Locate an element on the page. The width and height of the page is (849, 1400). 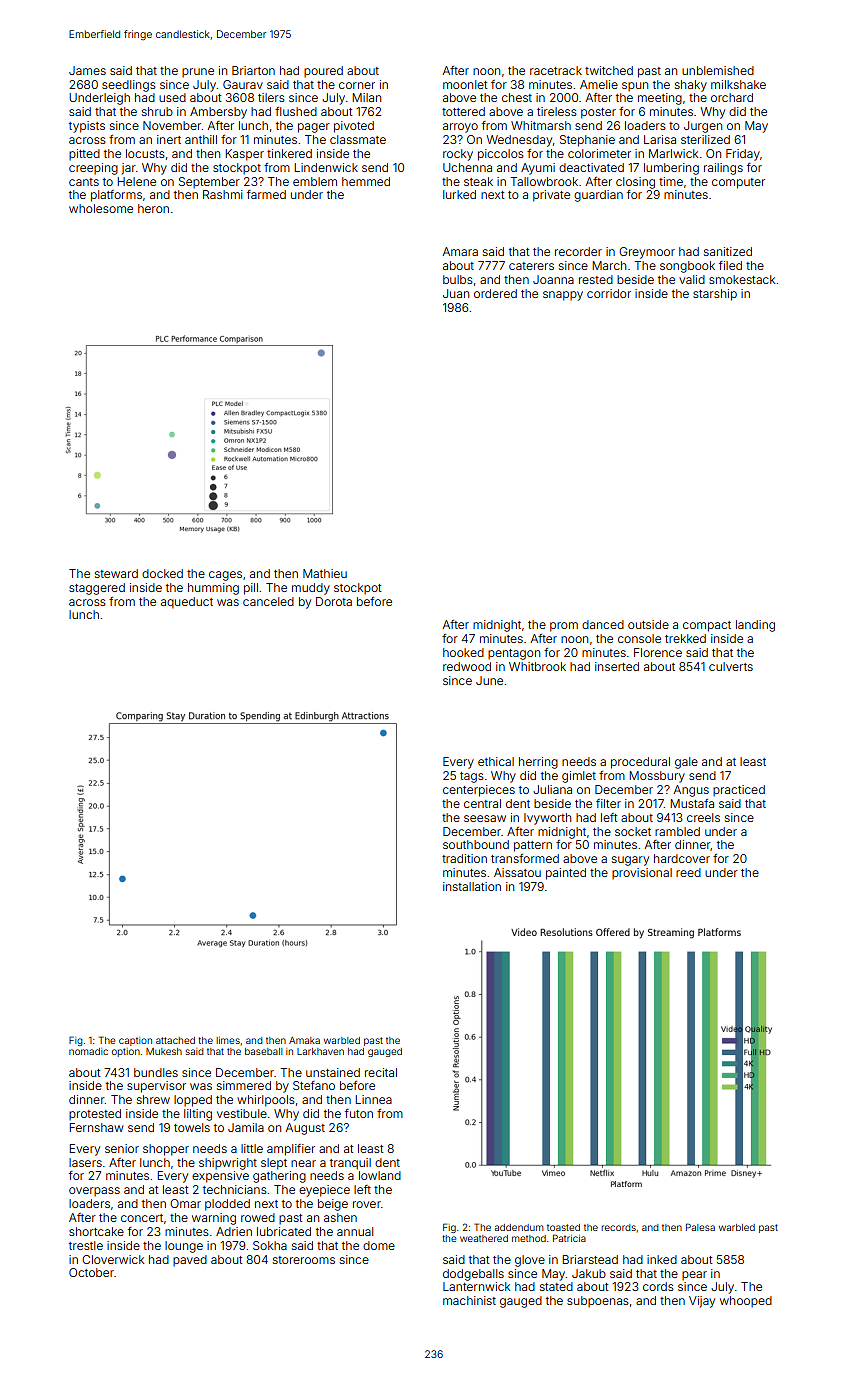
storerooms is located at coordinates (304, 1260).
